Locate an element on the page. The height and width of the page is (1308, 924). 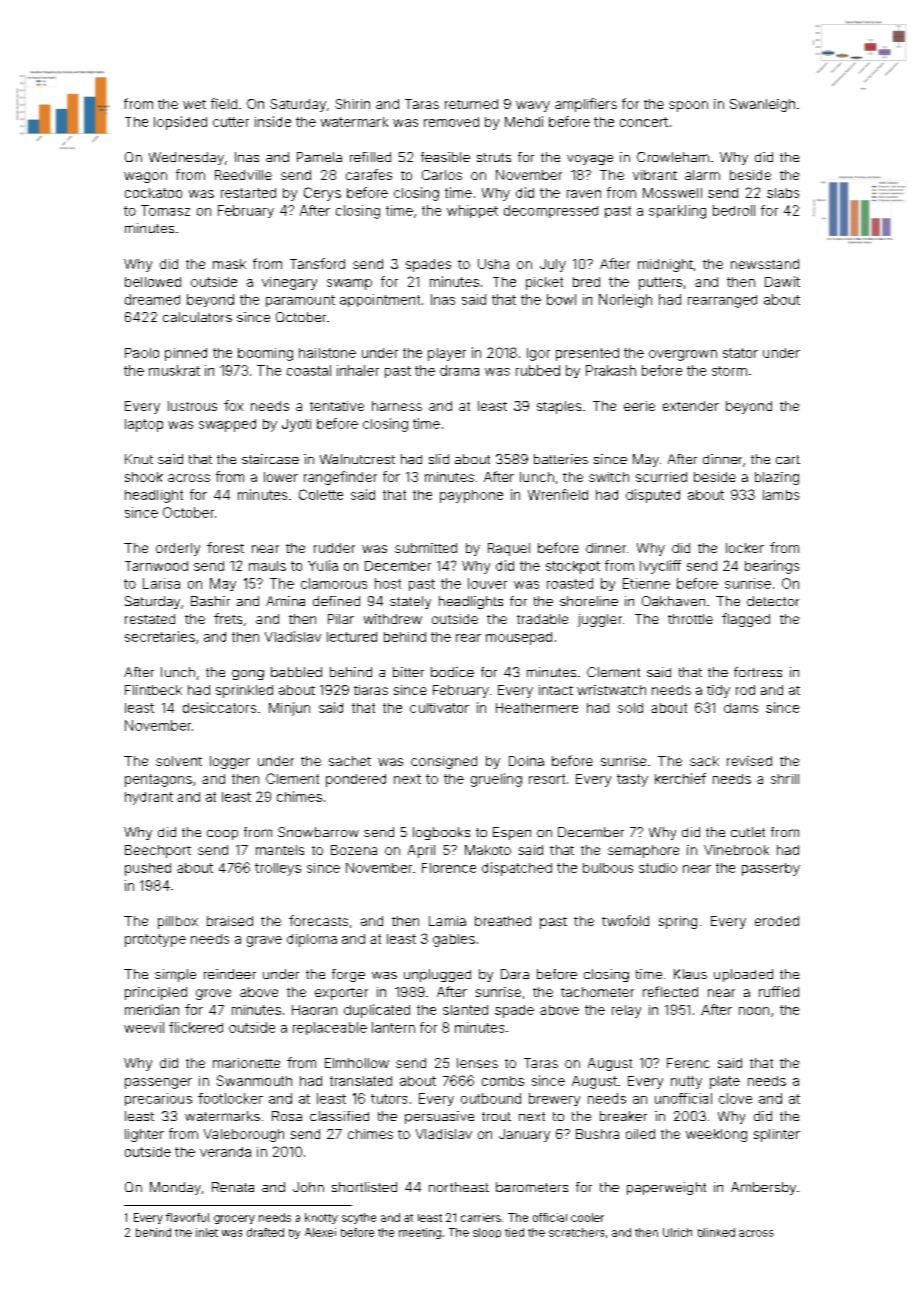
vibrant is located at coordinates (655, 175).
